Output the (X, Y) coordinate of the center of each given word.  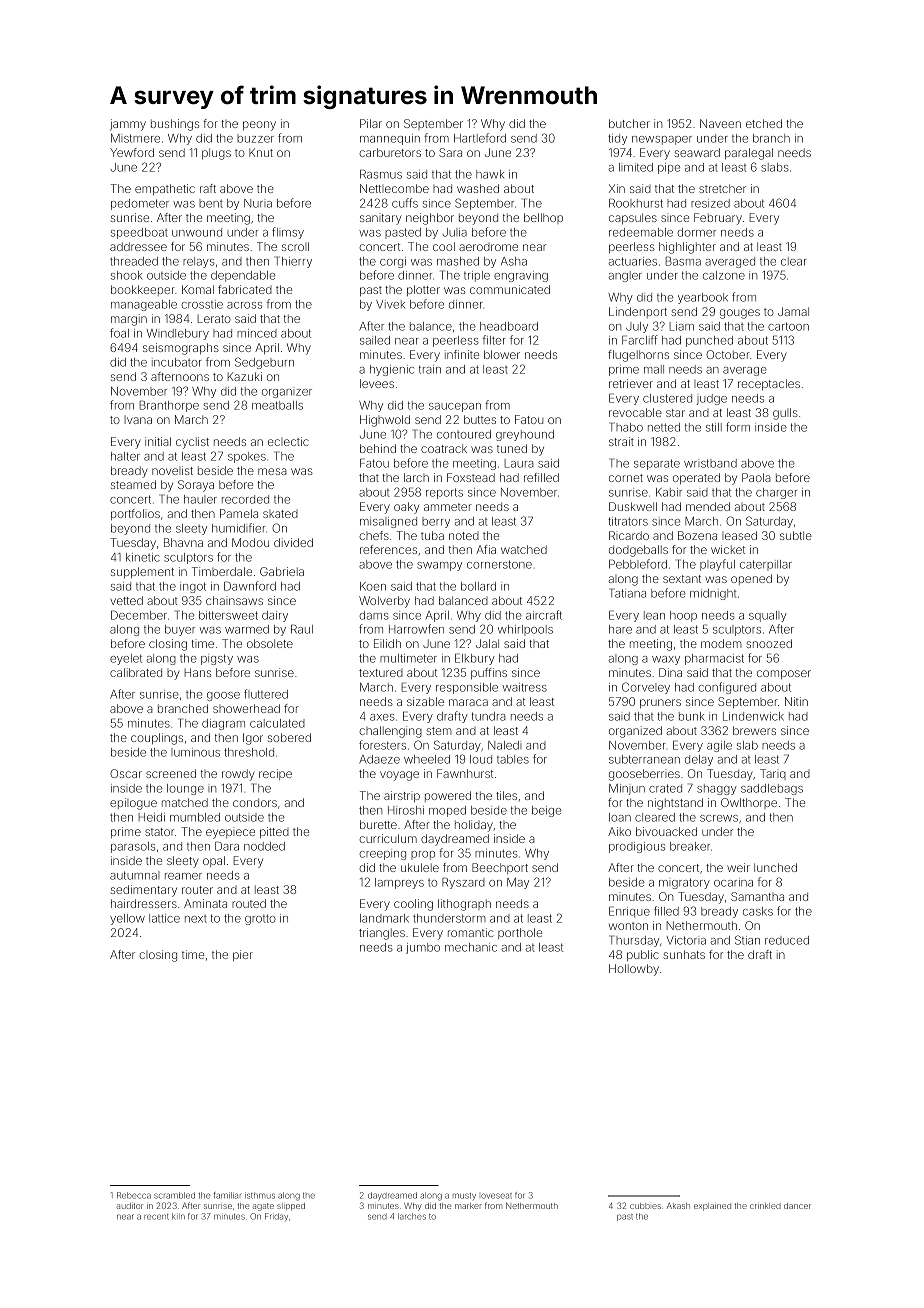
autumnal (134, 875)
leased (739, 535)
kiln (178, 1216)
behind (378, 448)
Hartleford (480, 138)
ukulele (420, 867)
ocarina (733, 882)
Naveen (720, 123)
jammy (128, 125)
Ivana (138, 420)
